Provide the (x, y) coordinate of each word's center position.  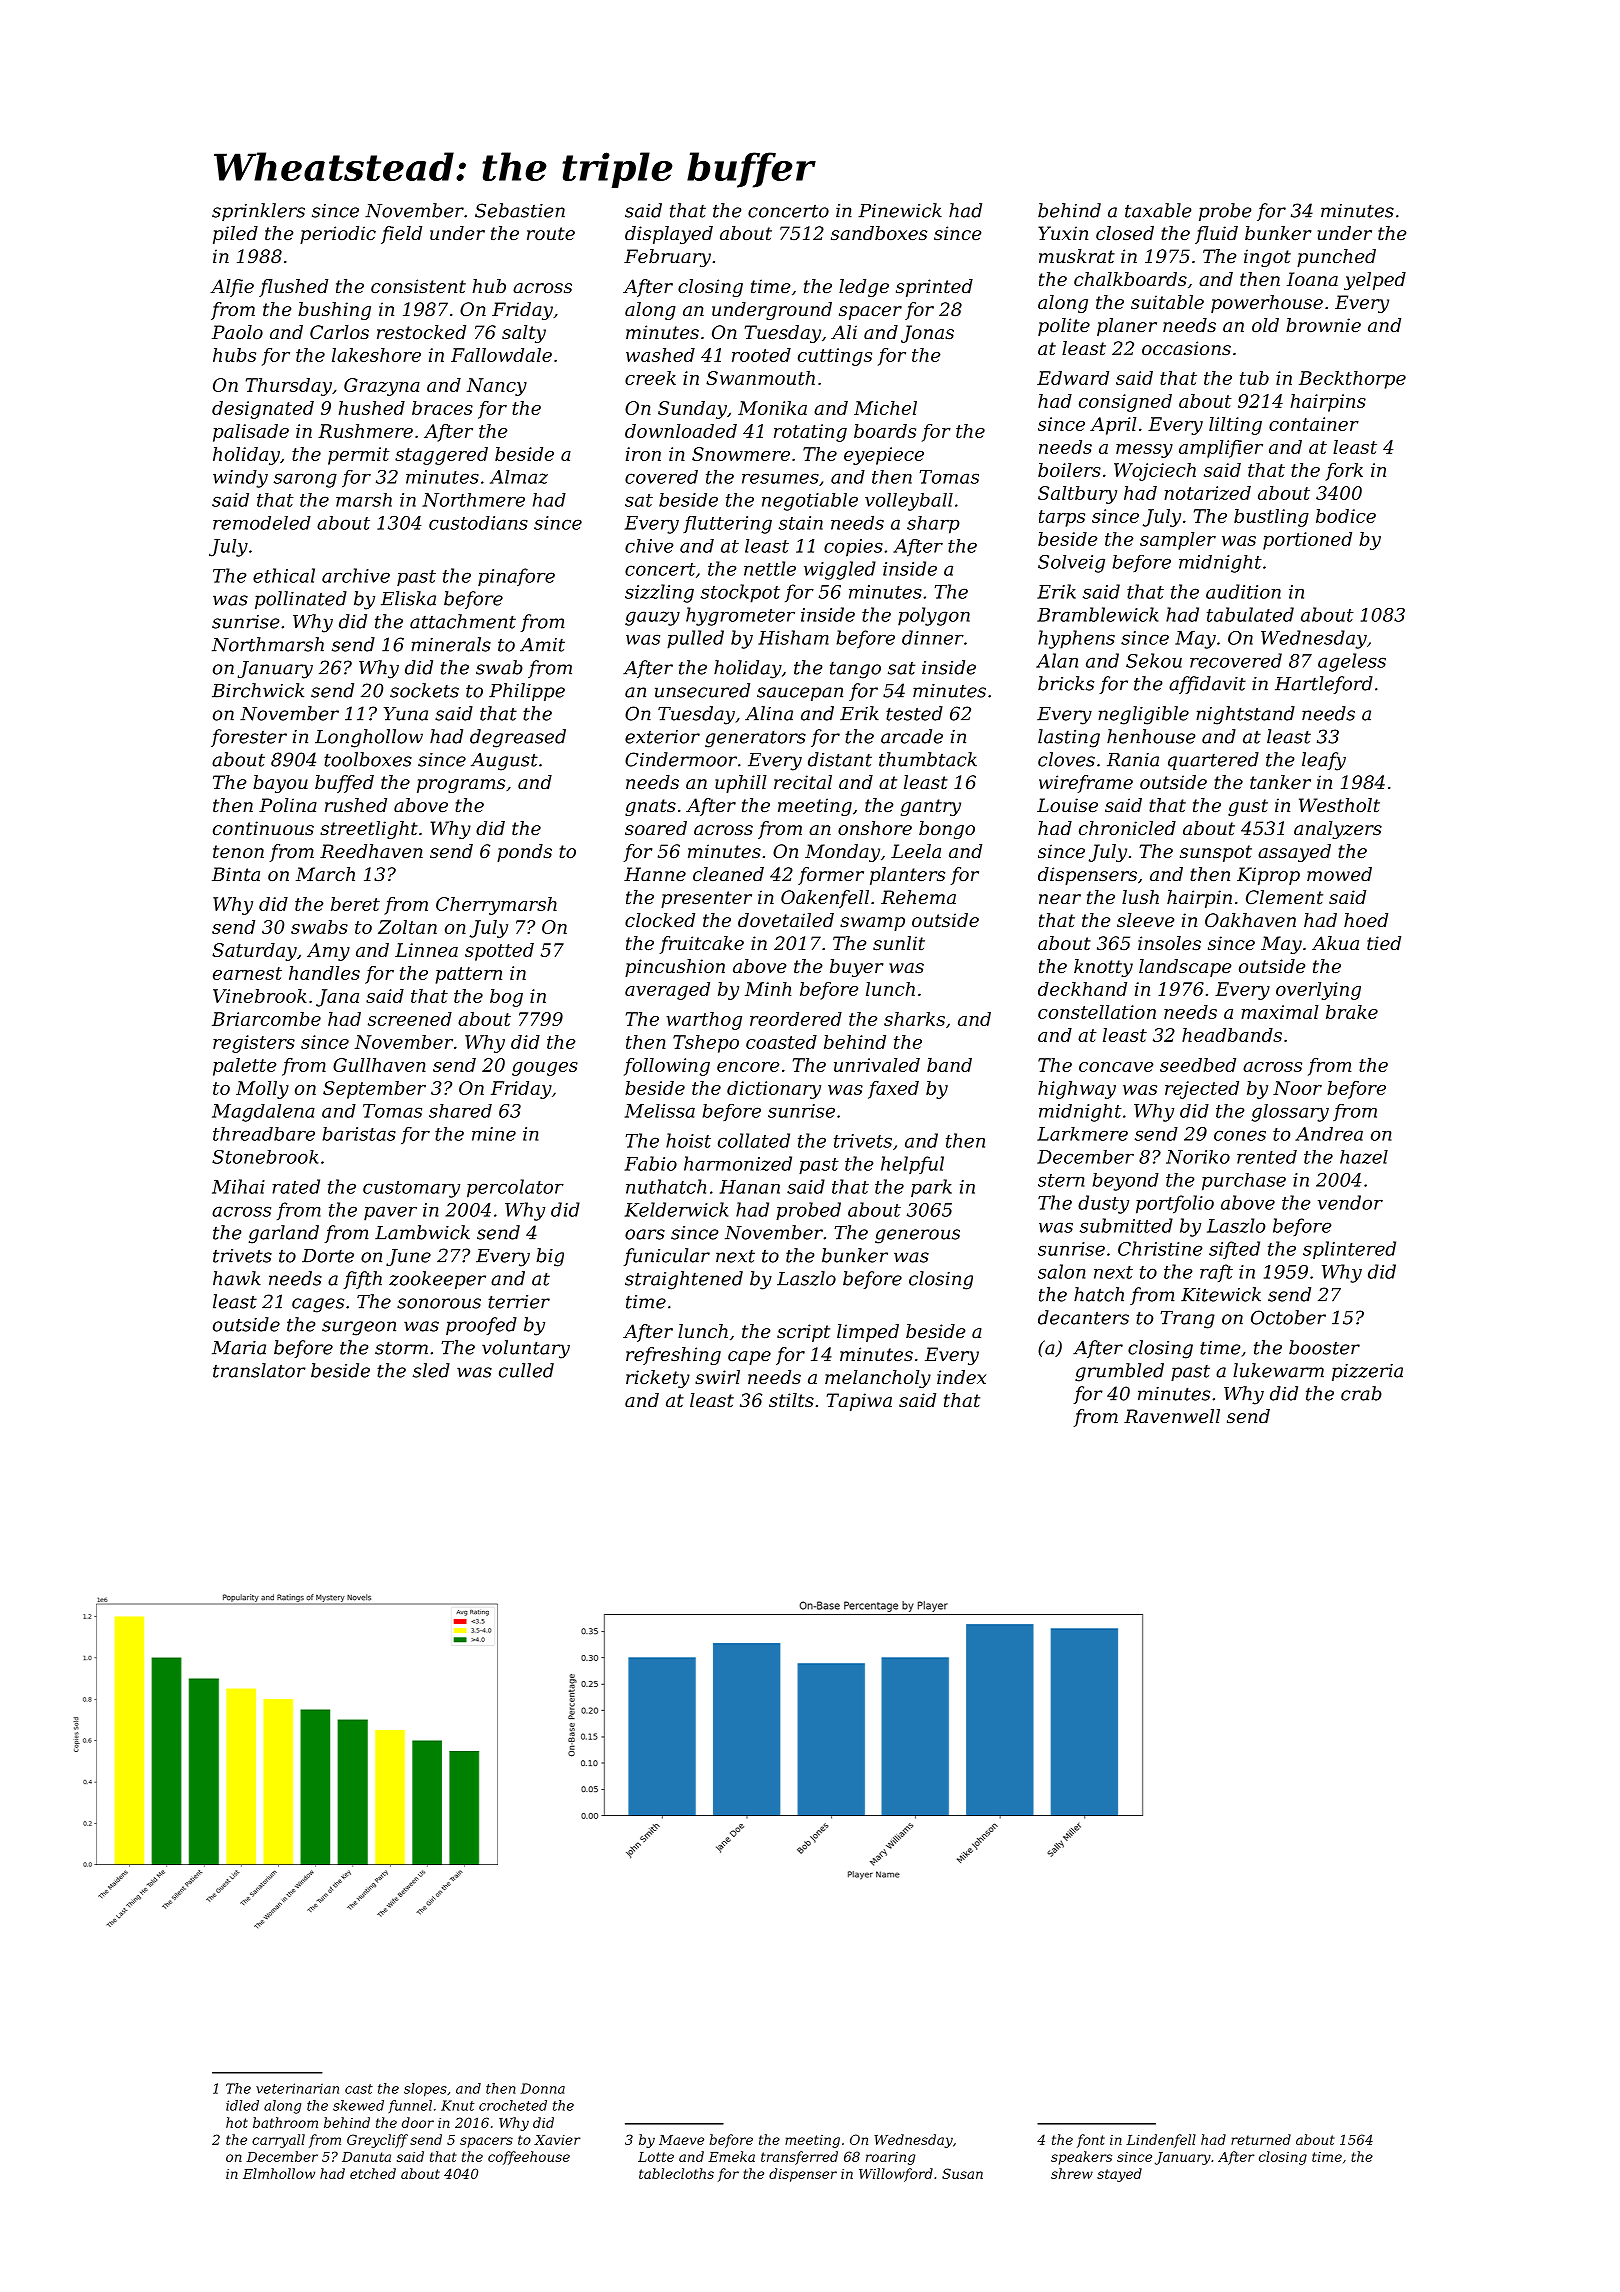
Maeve (681, 2140)
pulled (695, 639)
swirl (717, 1377)
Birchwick (258, 690)
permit (359, 456)
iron (643, 454)
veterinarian (297, 2088)
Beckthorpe (1352, 380)
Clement (1284, 897)
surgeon (359, 1328)
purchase (1244, 1182)
